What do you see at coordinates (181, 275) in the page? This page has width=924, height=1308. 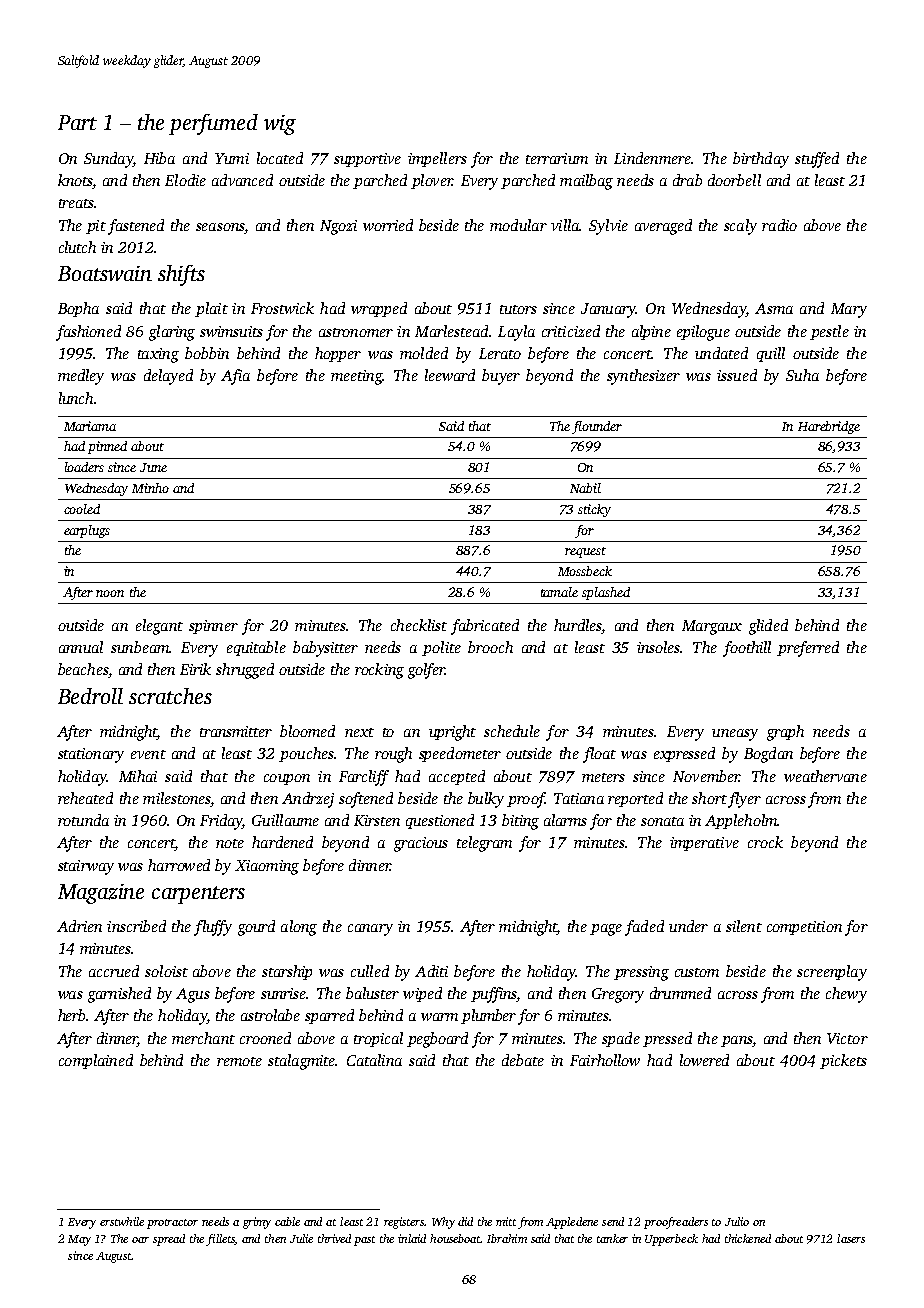 I see `shifts` at bounding box center [181, 275].
